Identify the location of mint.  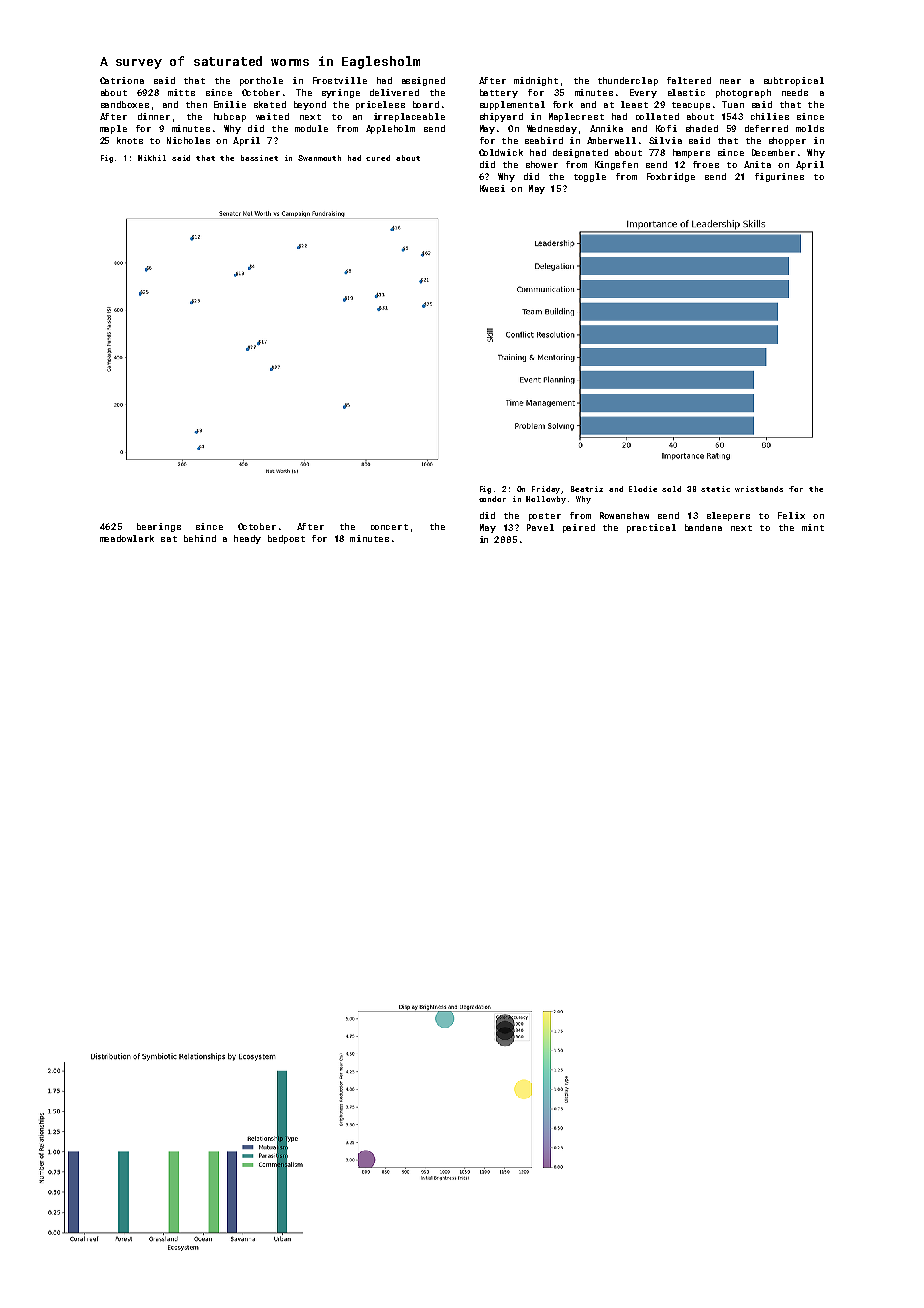
(813, 527).
